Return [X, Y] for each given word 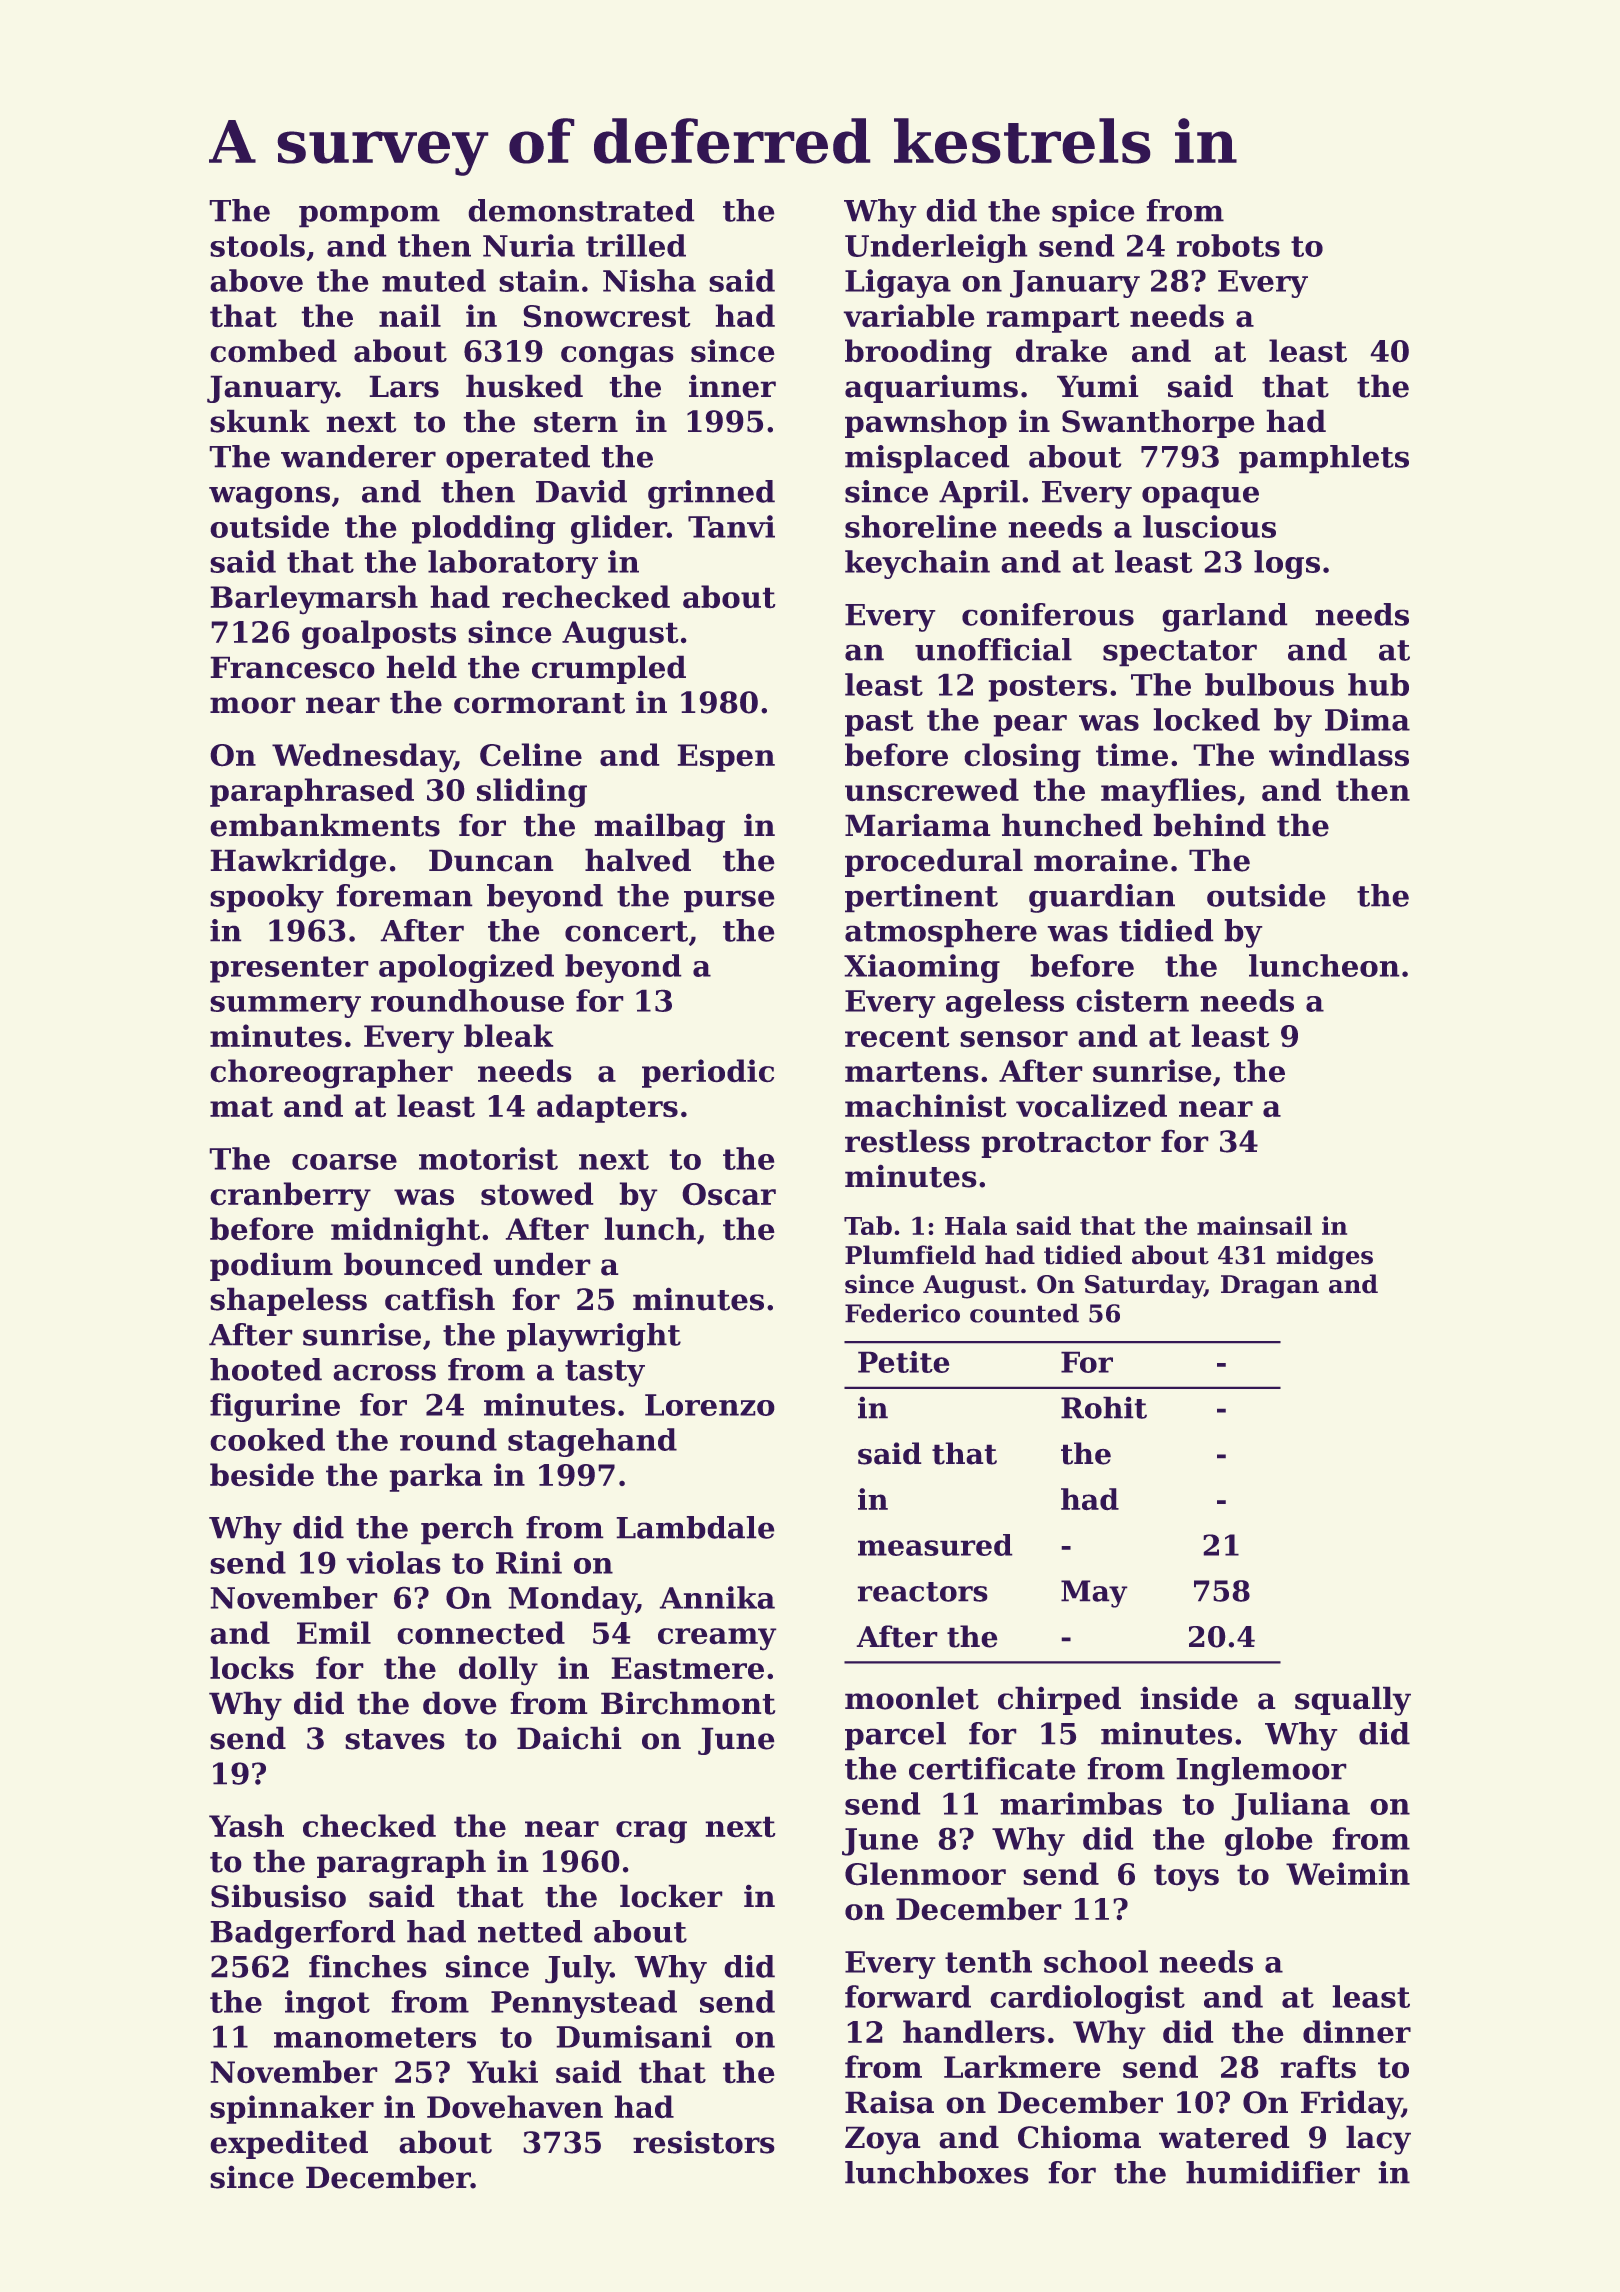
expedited [289, 2145]
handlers [974, 2031]
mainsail [1254, 1225]
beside [262, 1474]
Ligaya [898, 283]
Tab [868, 1225]
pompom [369, 216]
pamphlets [1324, 459]
